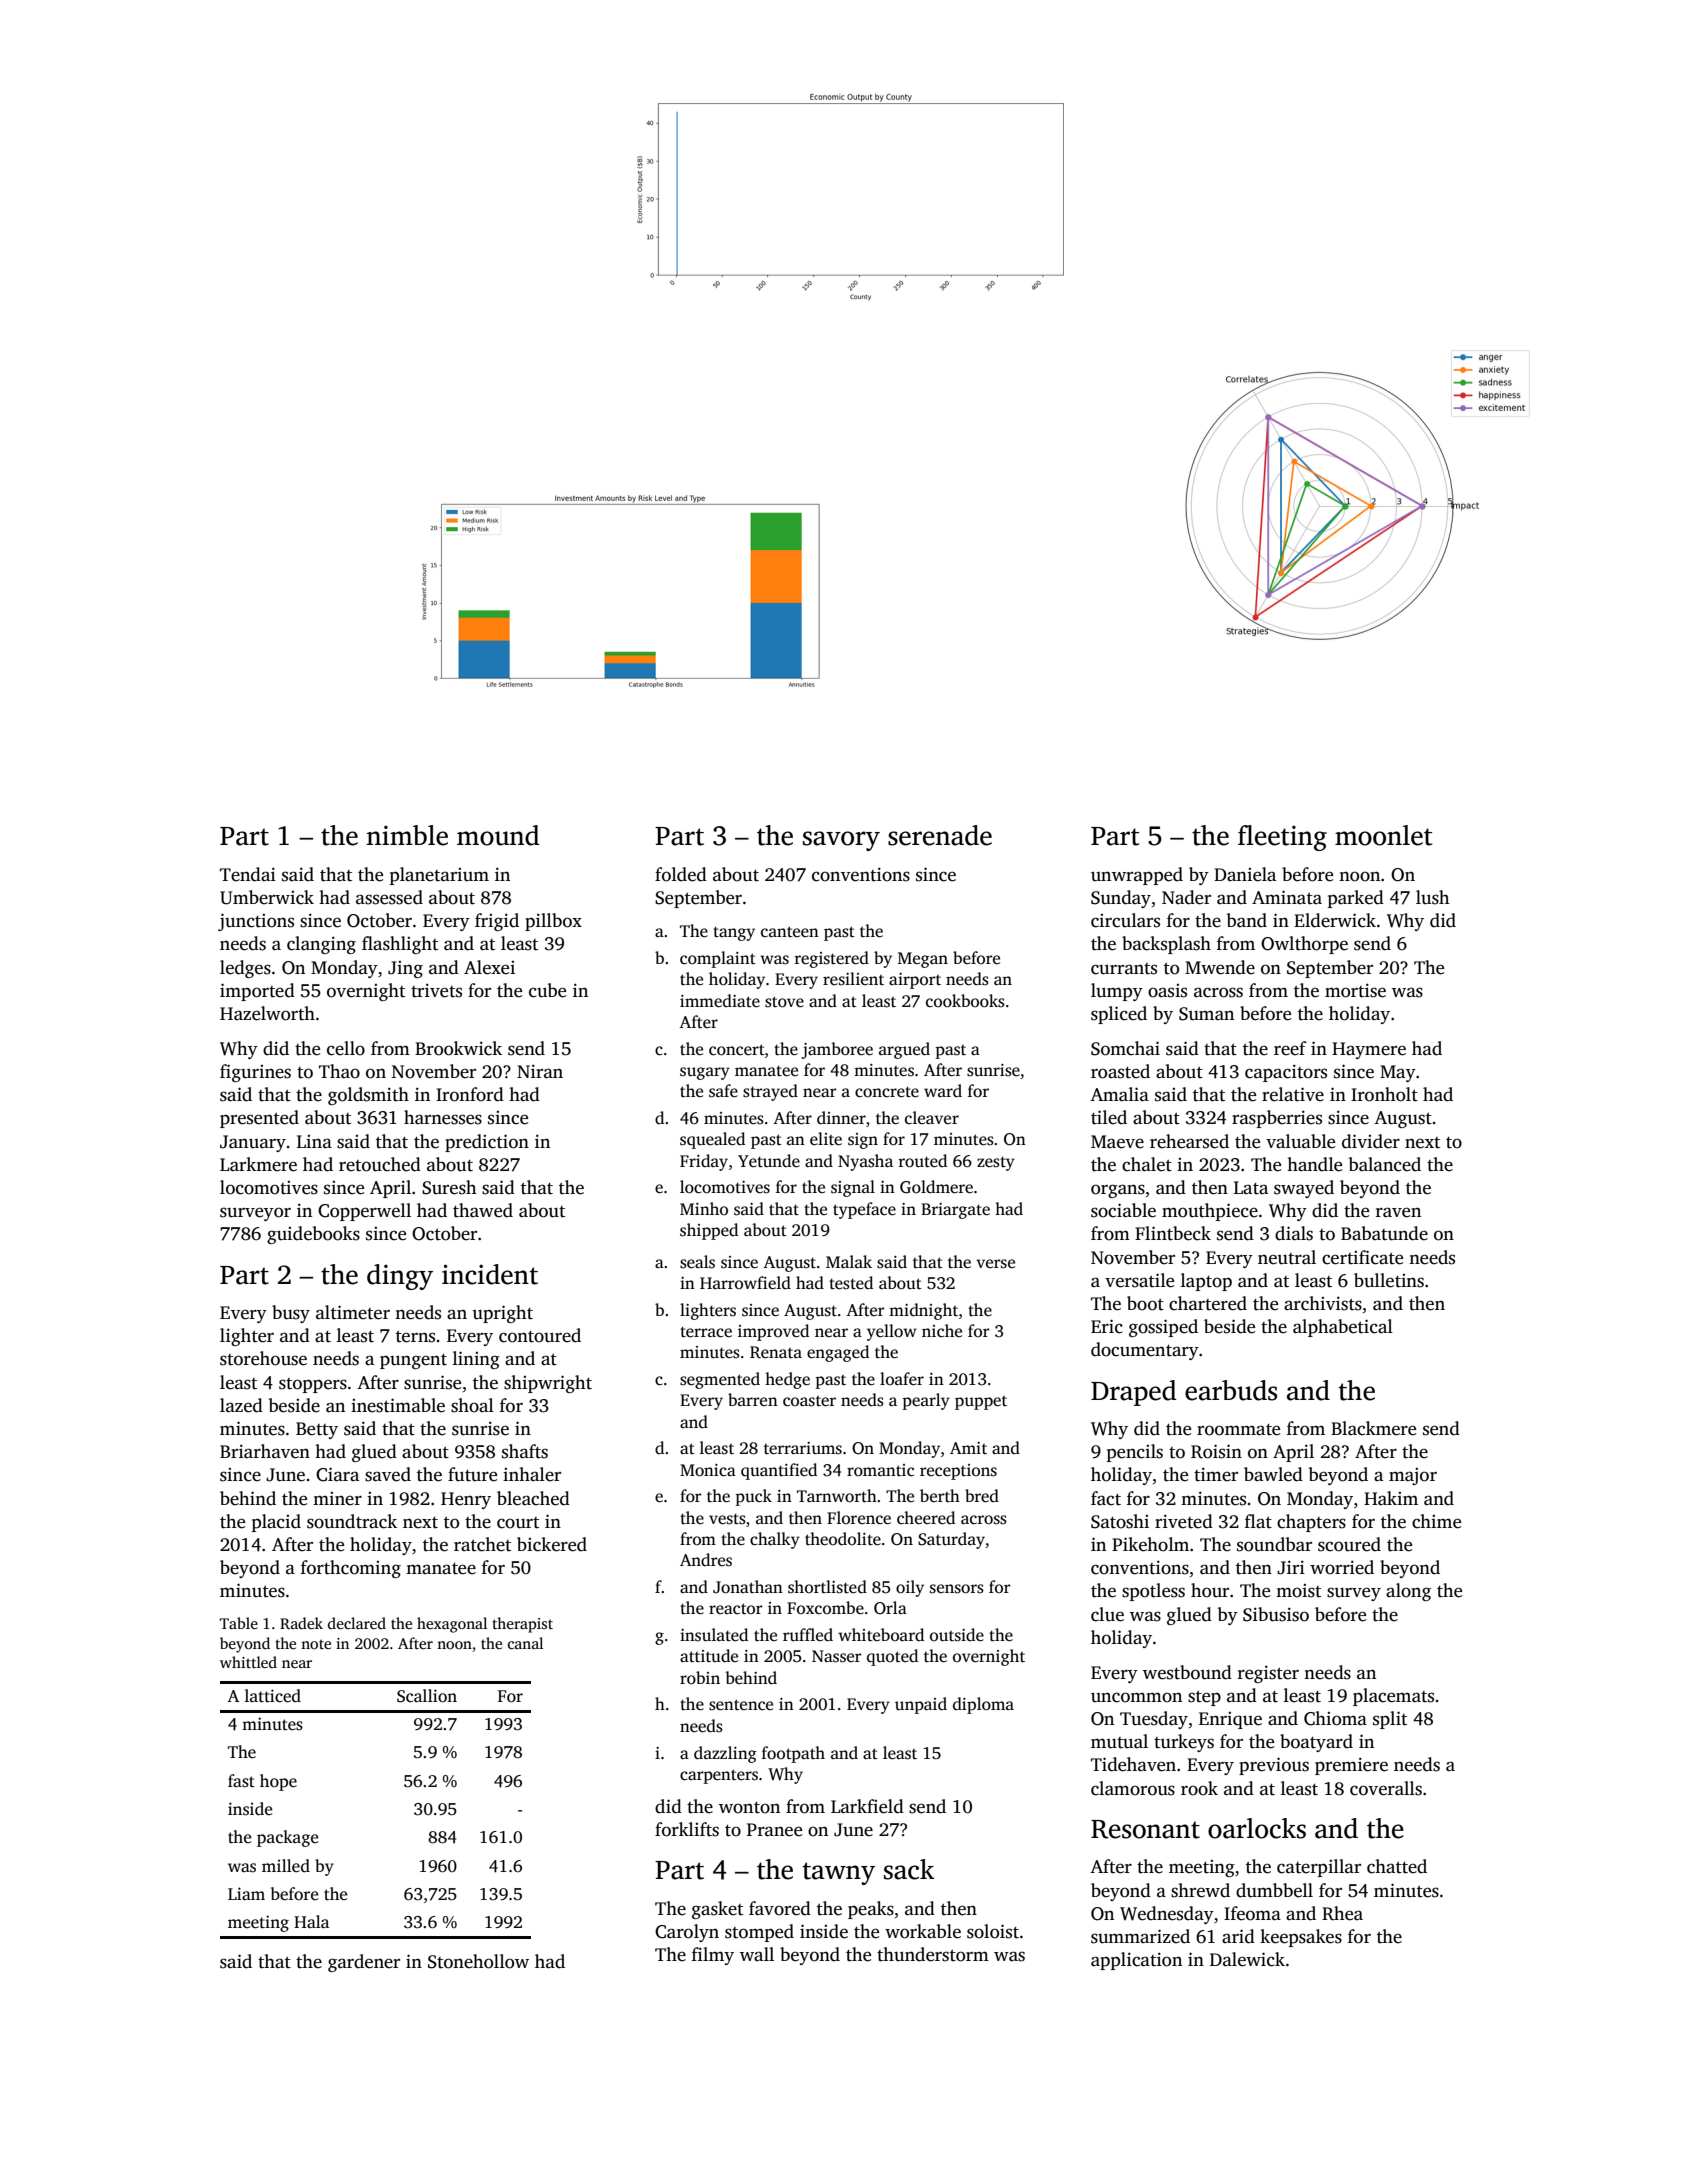 The width and height of the page is (1683, 2178). What do you see at coordinates (388, 1474) in the page?
I see `saved` at bounding box center [388, 1474].
